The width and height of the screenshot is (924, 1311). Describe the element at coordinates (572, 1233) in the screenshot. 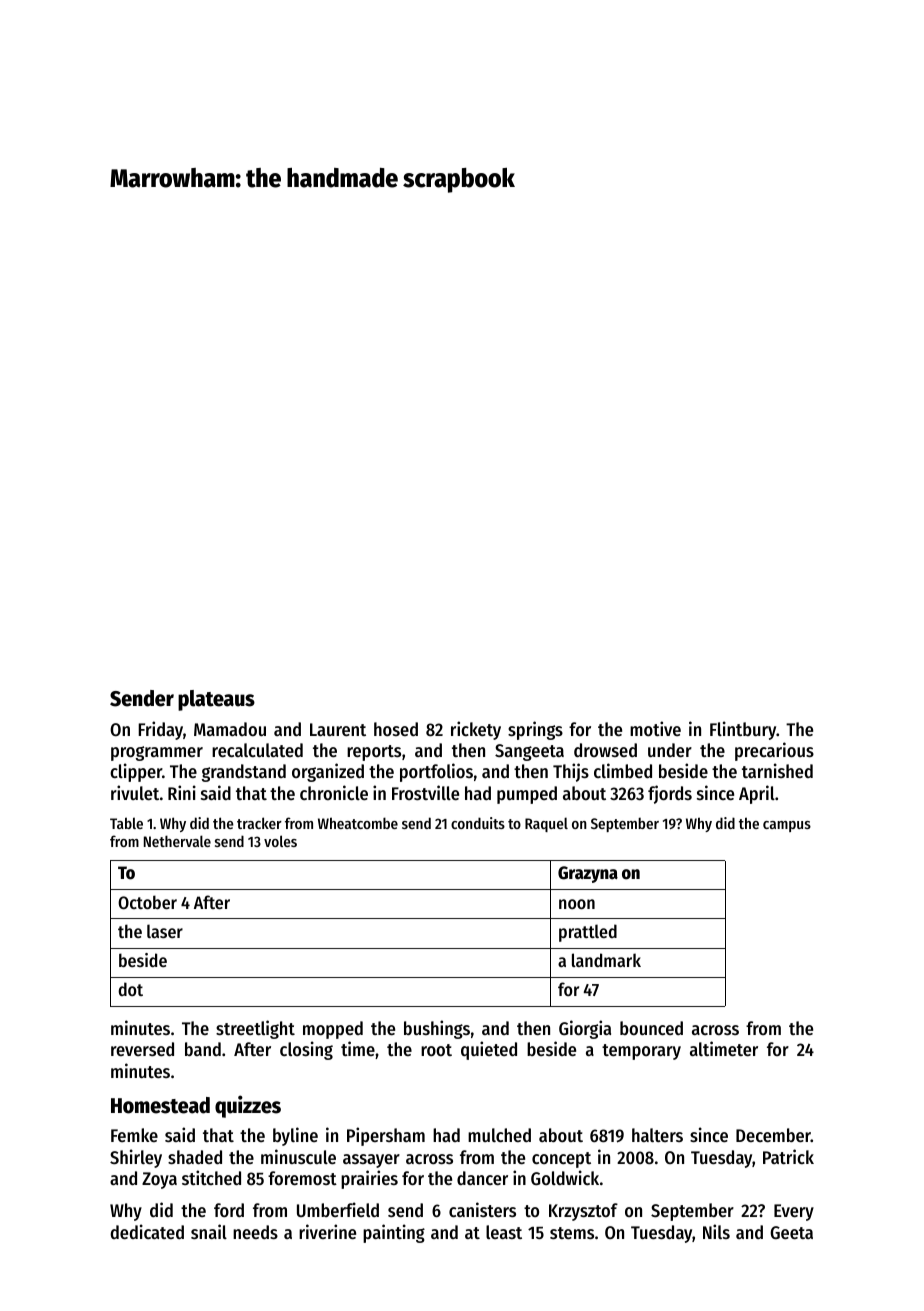

I see `stems` at that location.
